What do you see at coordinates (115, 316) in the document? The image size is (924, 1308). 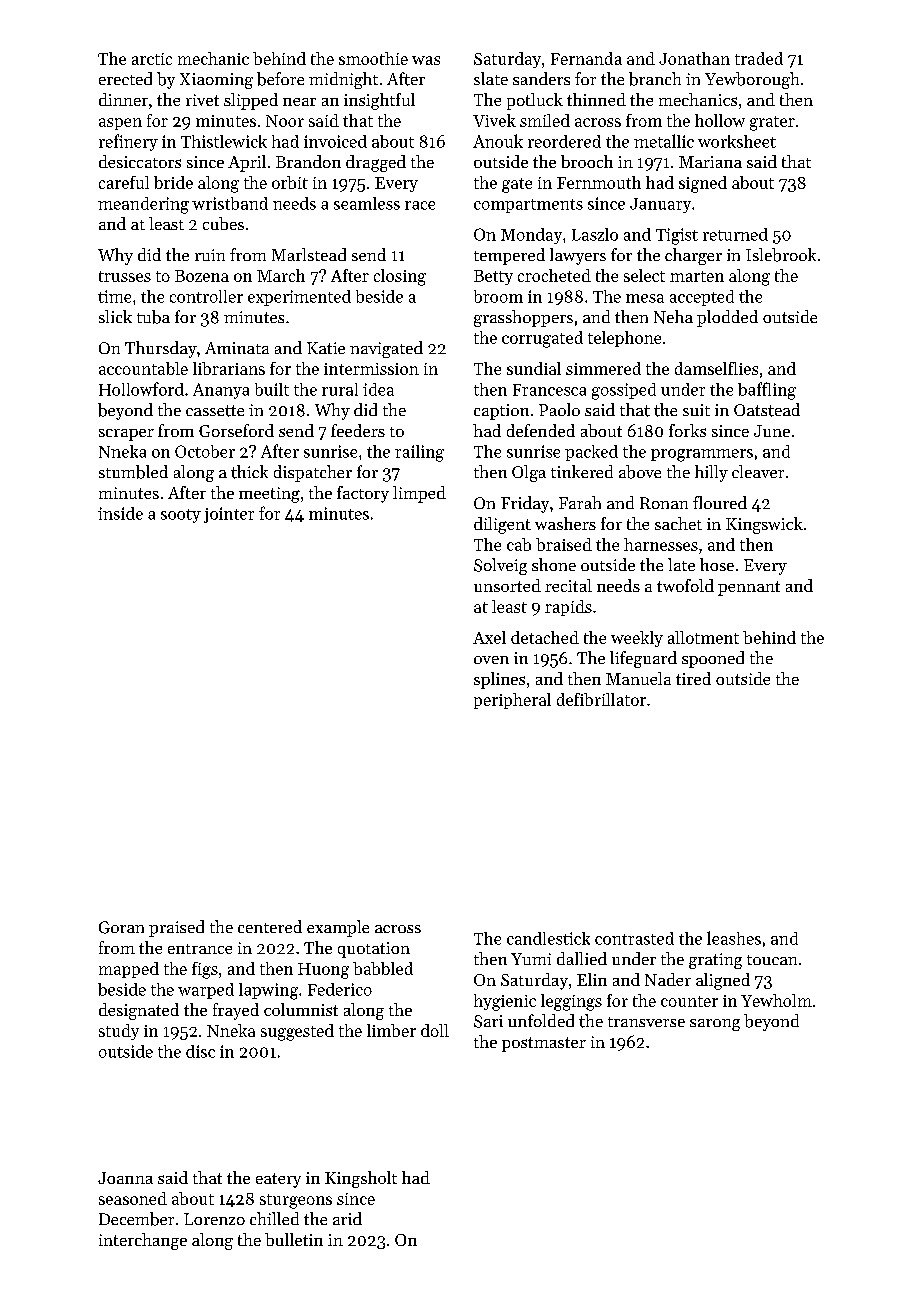 I see `slick` at bounding box center [115, 316].
